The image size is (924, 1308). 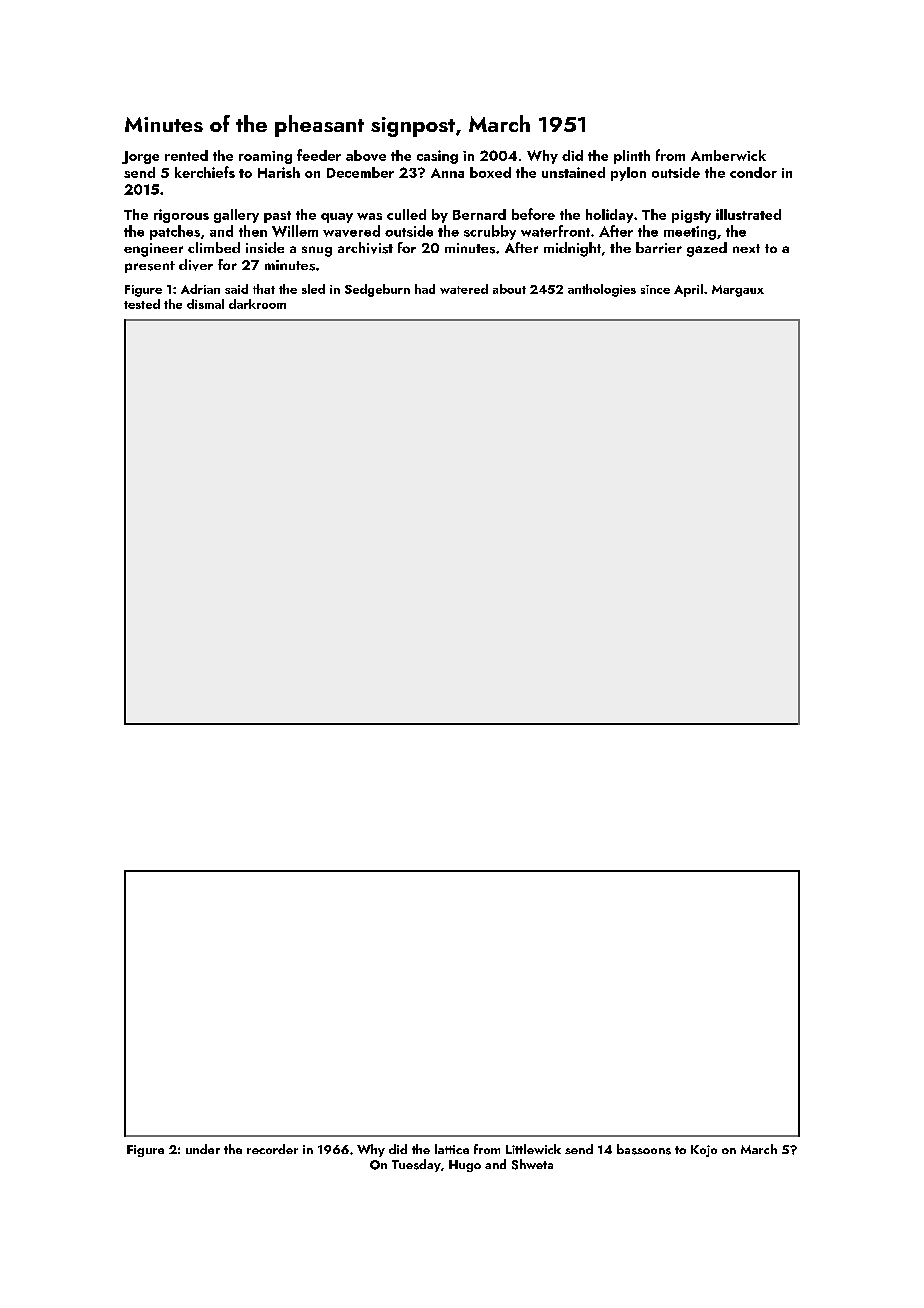 What do you see at coordinates (272, 1149) in the screenshot?
I see `recorder` at bounding box center [272, 1149].
